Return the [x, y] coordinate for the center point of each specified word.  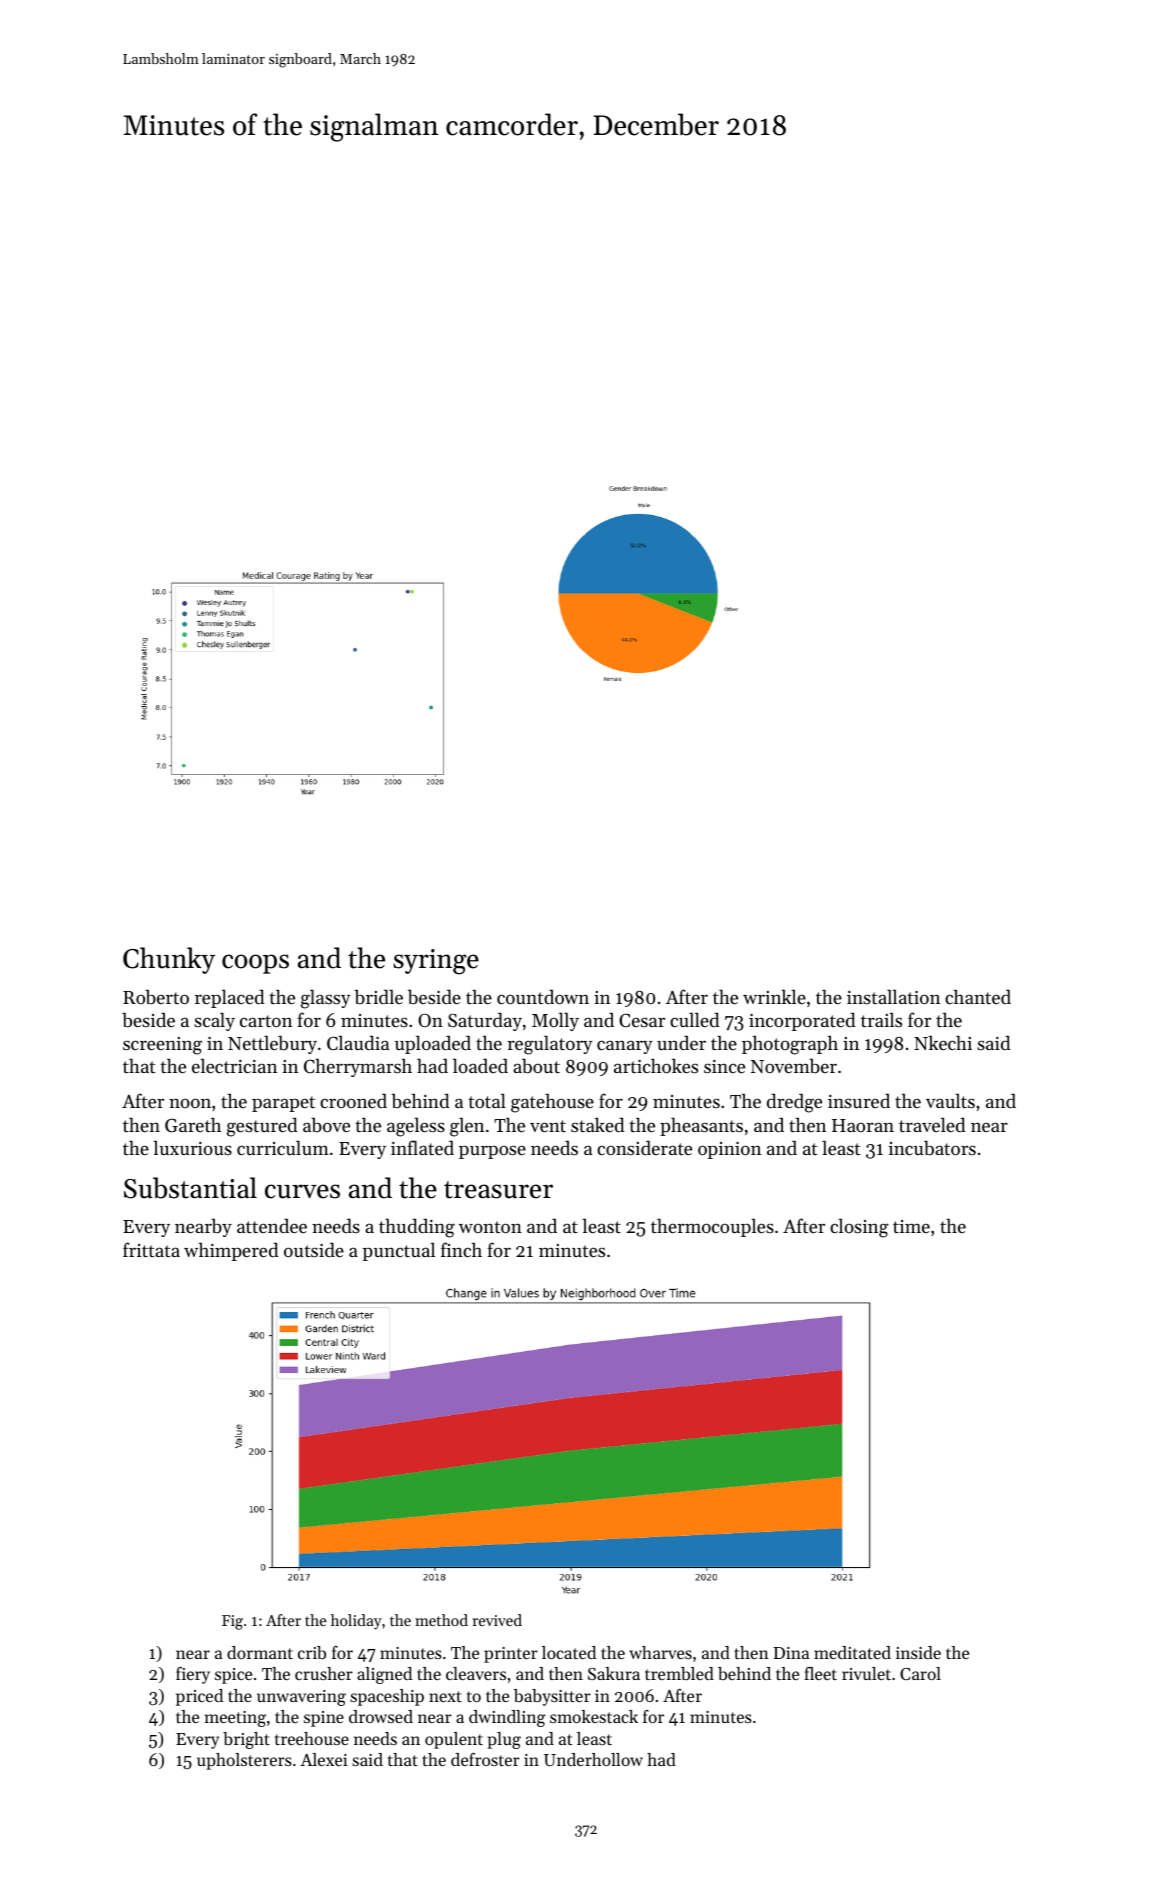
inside [918, 1652]
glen [467, 1127]
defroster [485, 1759]
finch [461, 1249]
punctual [399, 1251]
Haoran [863, 1125]
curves [302, 1191]
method [441, 1620]
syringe [436, 962]
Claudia [358, 1043]
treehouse [312, 1738]
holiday [356, 1622]
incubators [932, 1148]
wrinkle [774, 996]
